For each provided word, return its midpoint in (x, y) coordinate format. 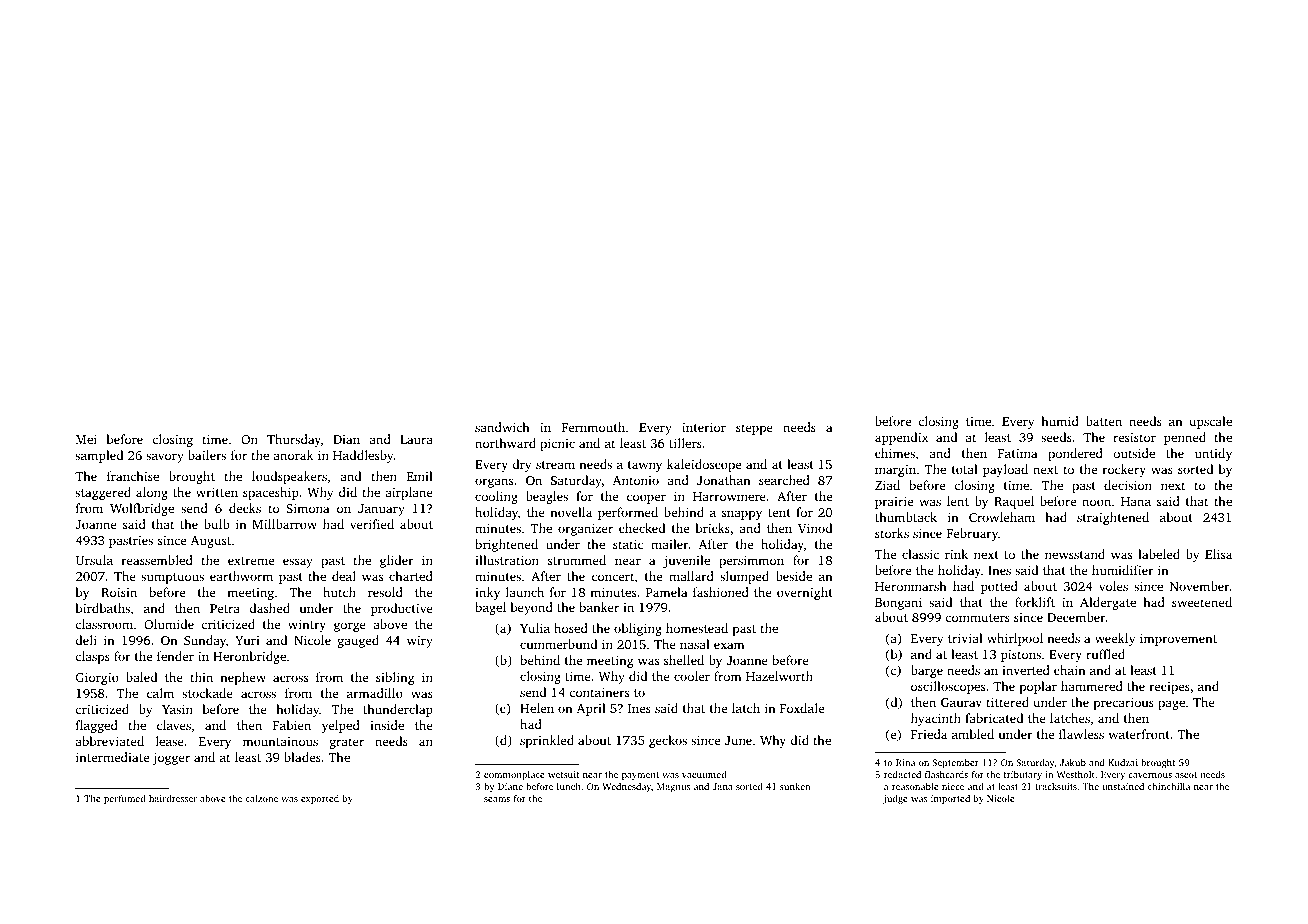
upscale (1210, 422)
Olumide (169, 624)
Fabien (292, 725)
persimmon (751, 562)
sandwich (502, 427)
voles (1113, 586)
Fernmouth (593, 427)
